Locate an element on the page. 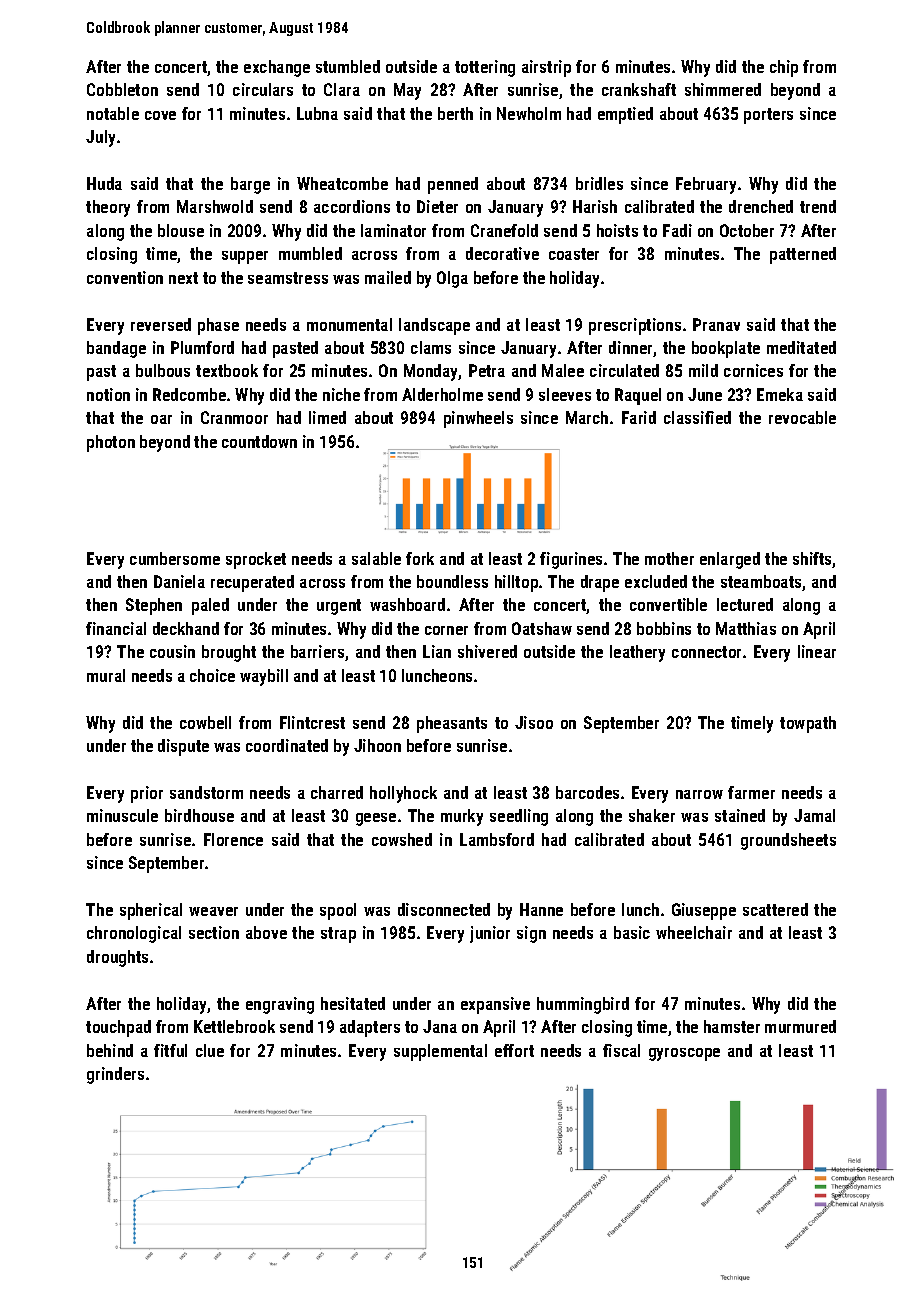 The height and width of the image is (1311, 924). drenched is located at coordinates (761, 206).
